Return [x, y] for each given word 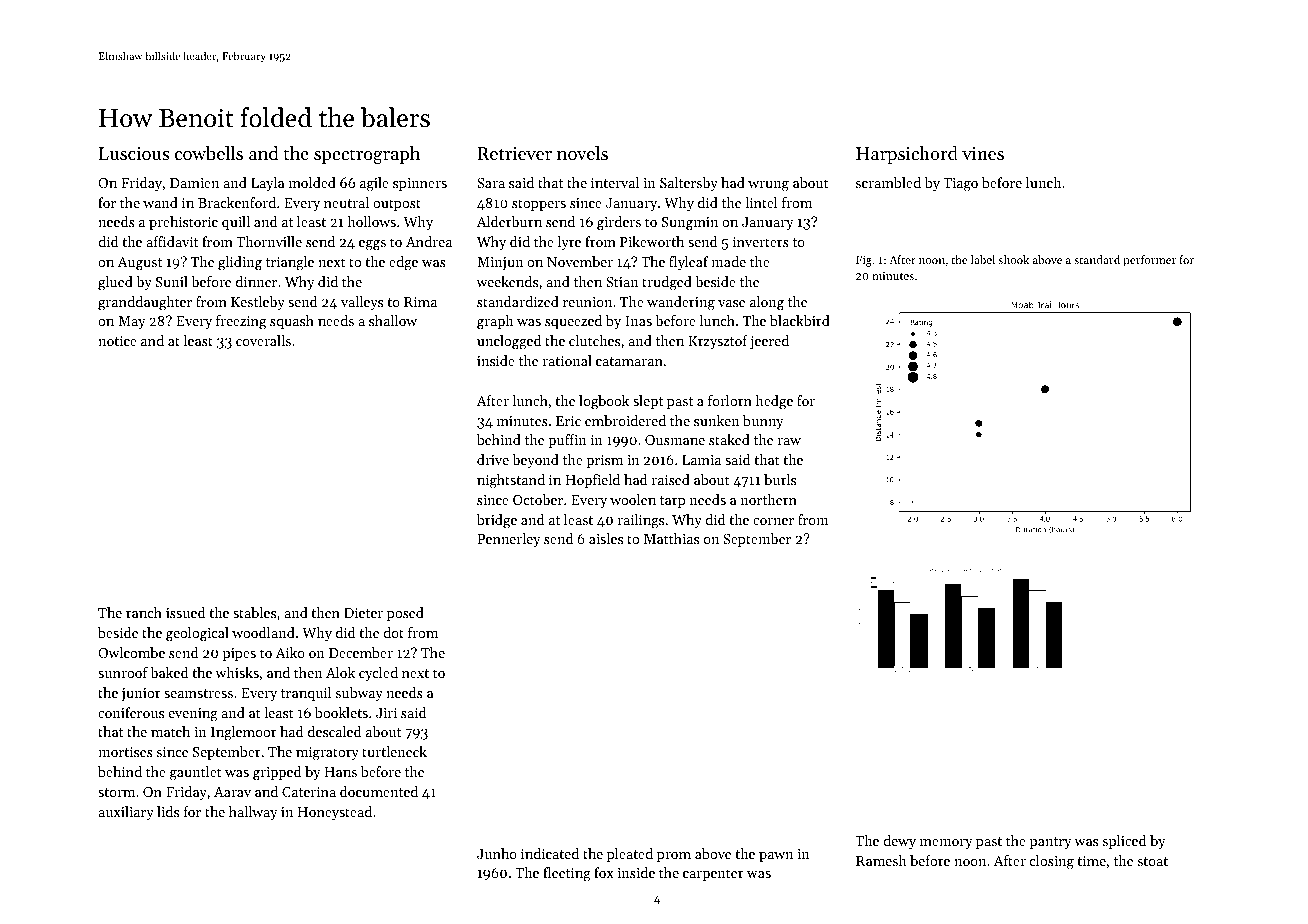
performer [1149, 261]
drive [493, 459]
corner [773, 521]
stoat [1153, 861]
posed [405, 614]
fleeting [567, 874]
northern [769, 499]
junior [141, 694]
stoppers [539, 205]
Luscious [134, 153]
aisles [606, 538]
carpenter [713, 875]
